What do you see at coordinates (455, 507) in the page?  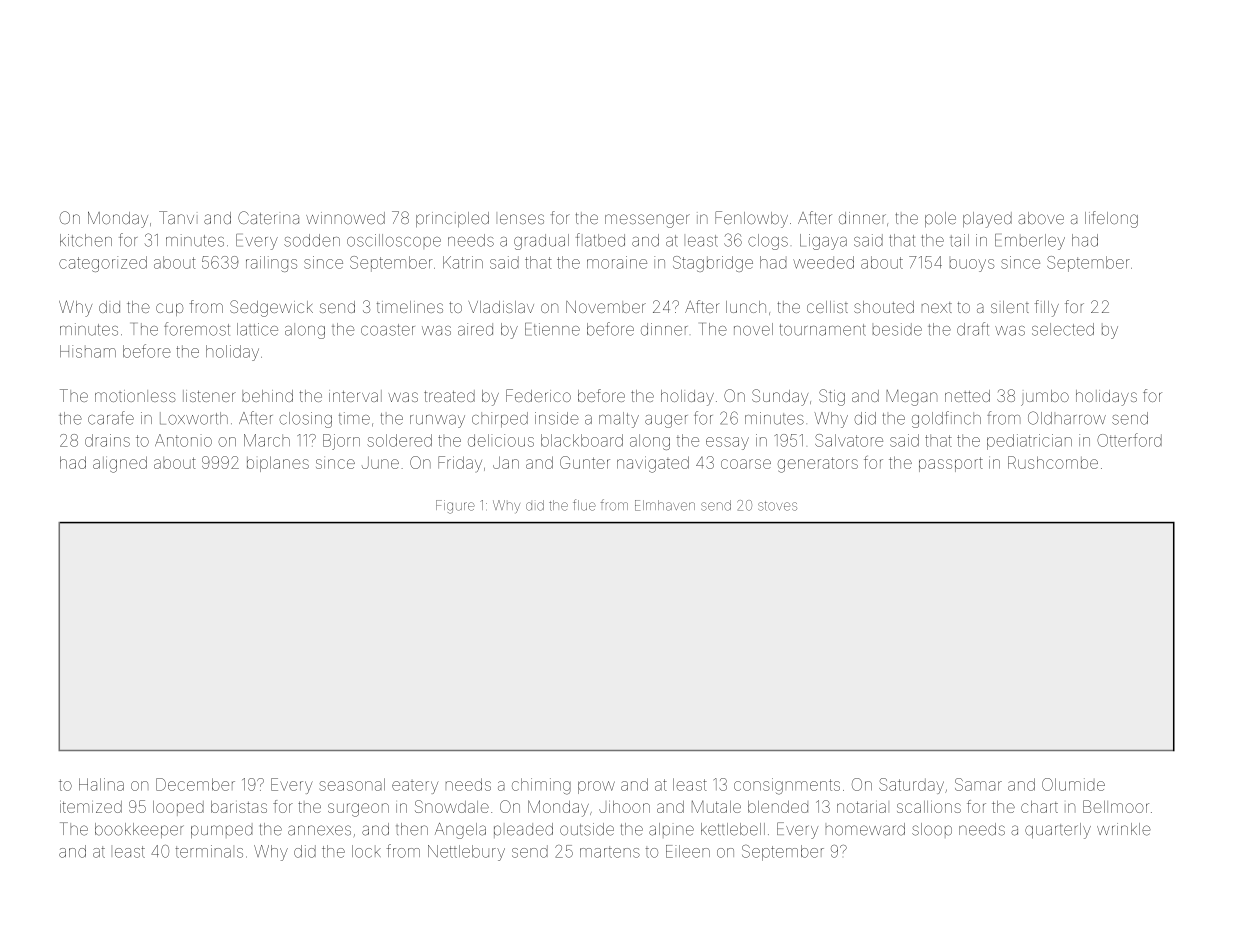 I see `Figure` at bounding box center [455, 507].
